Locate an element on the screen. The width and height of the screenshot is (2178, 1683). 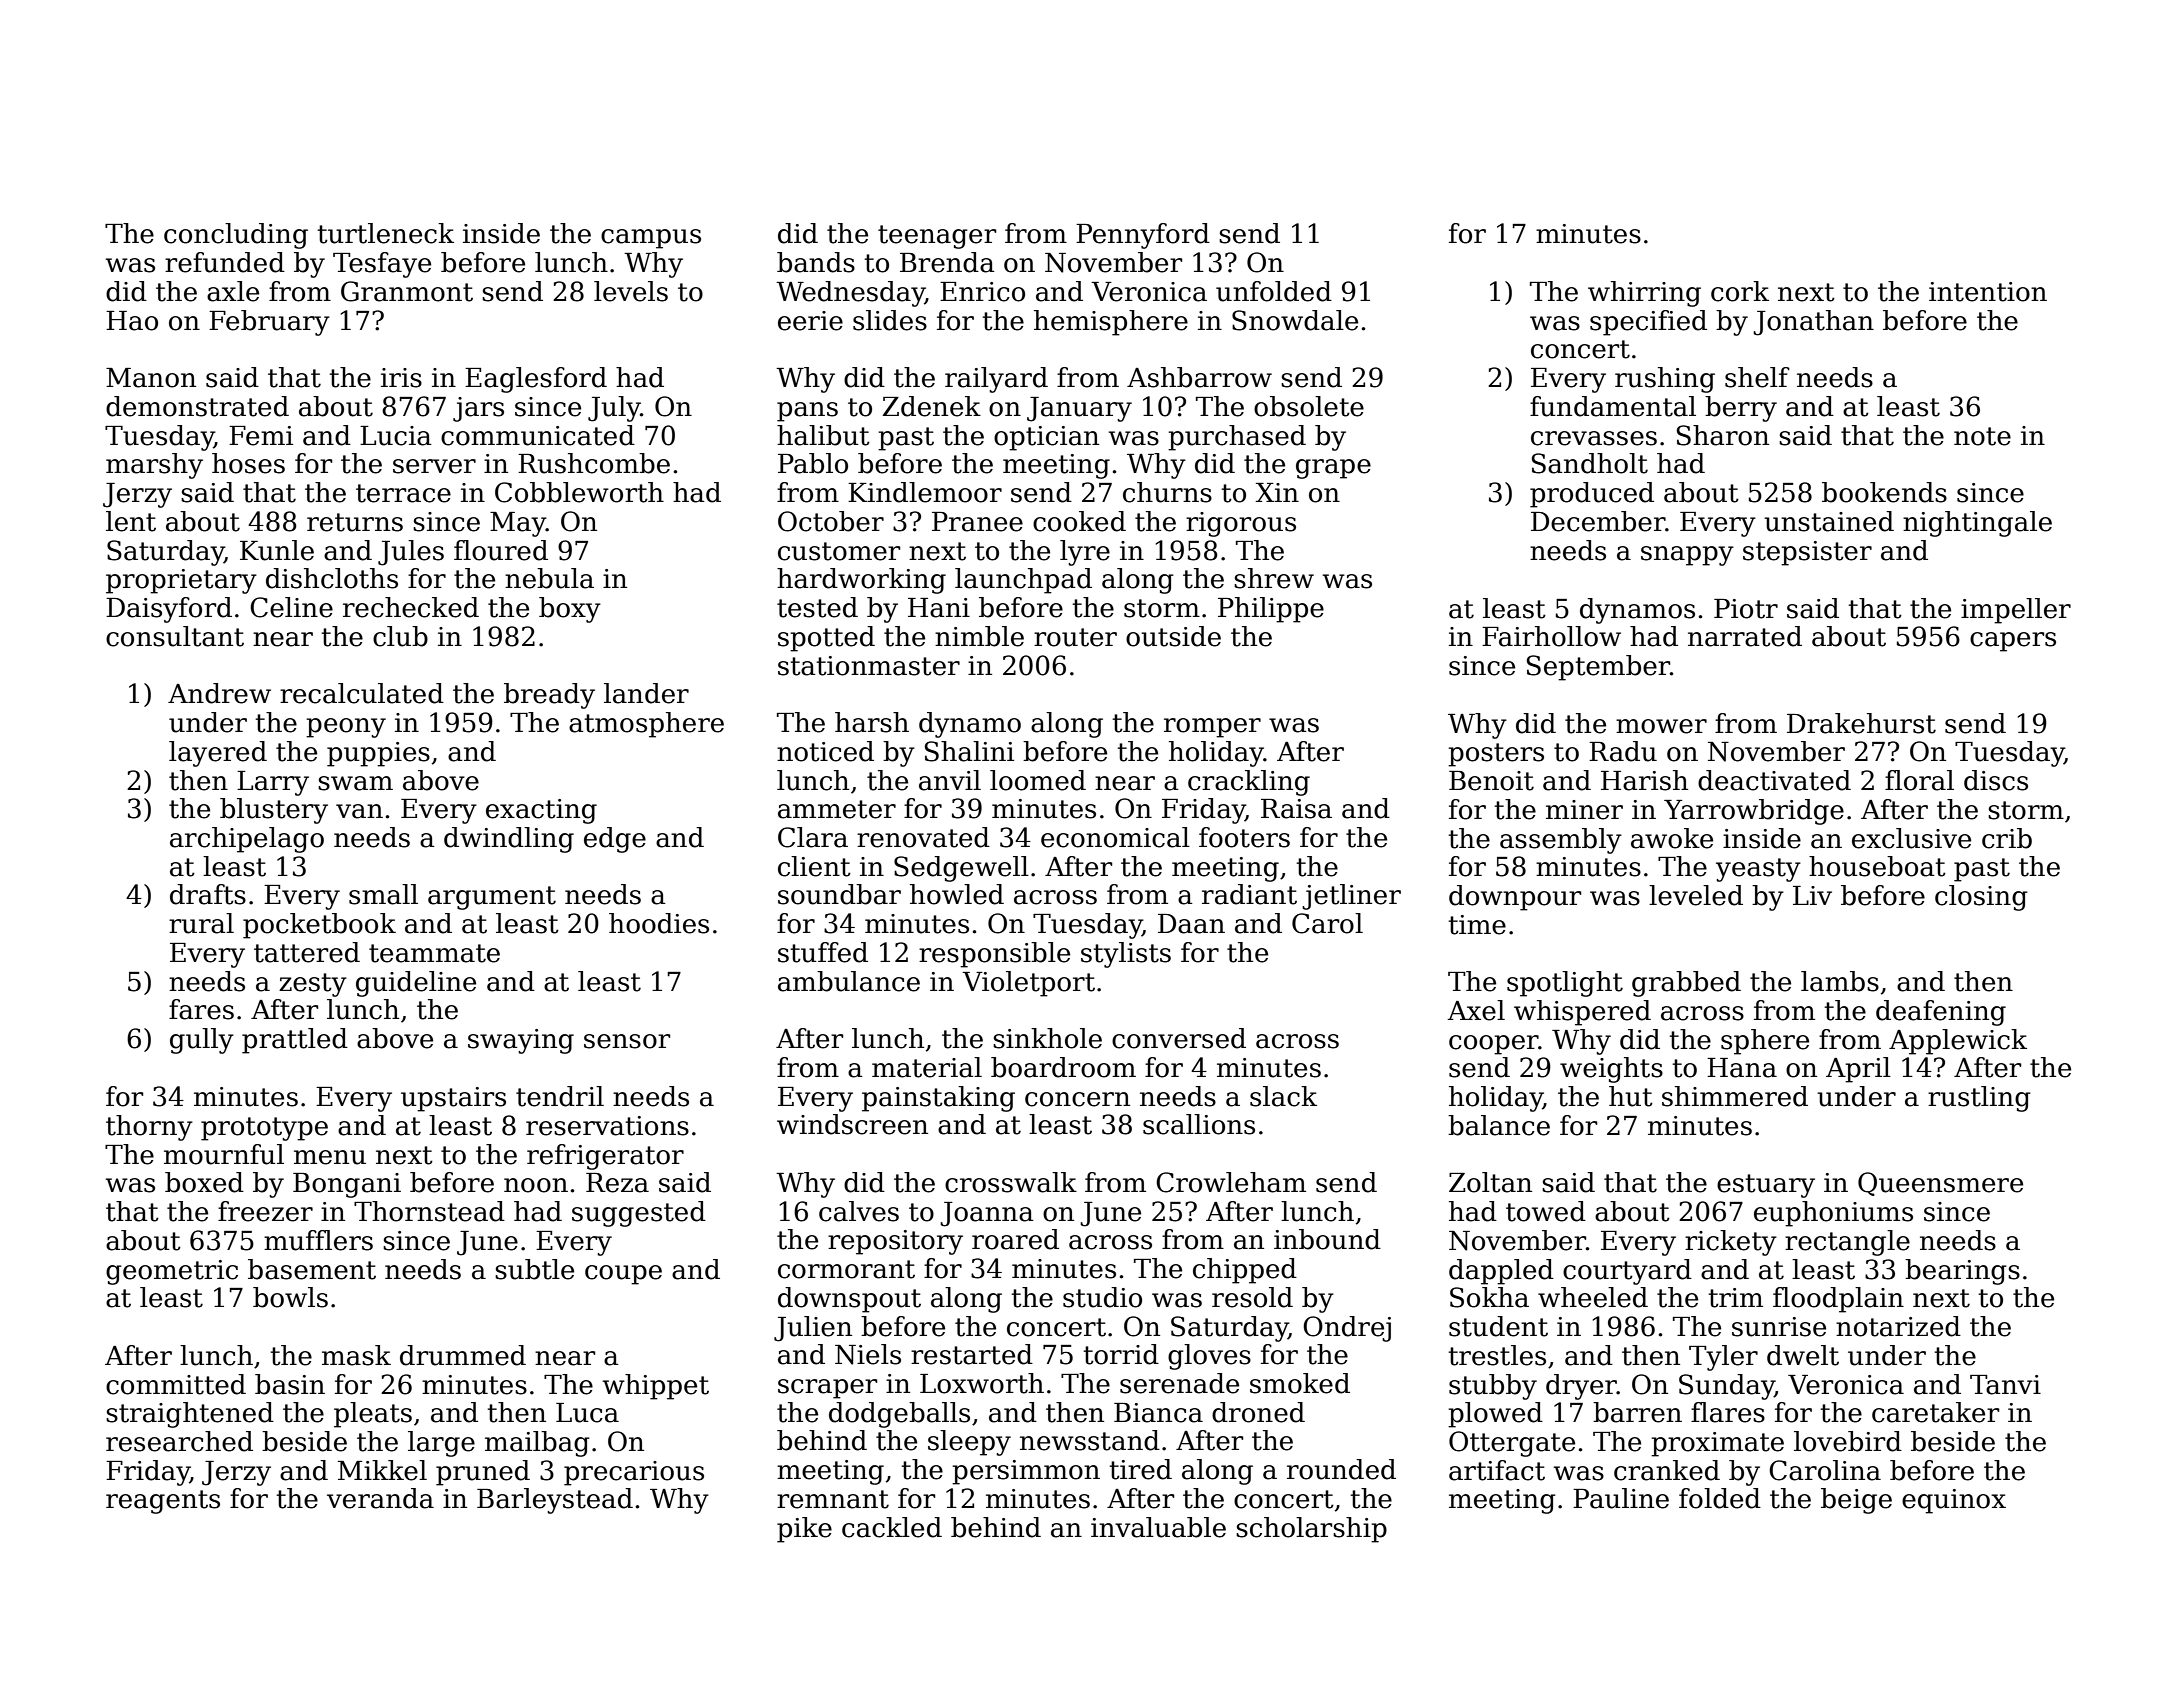
Crowleham is located at coordinates (1231, 1182).
